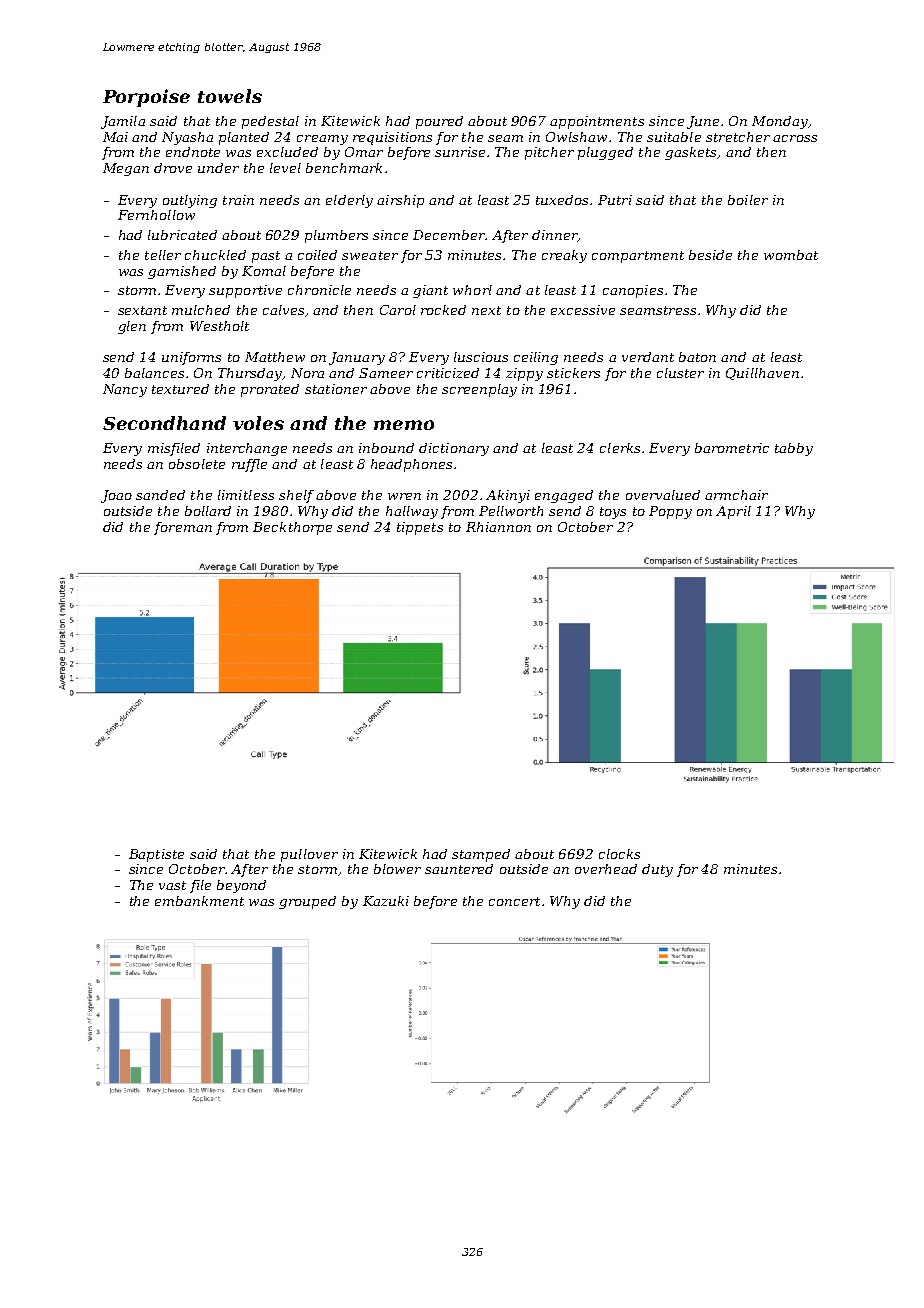 The height and width of the screenshot is (1308, 924). Describe the element at coordinates (486, 310) in the screenshot. I see `next` at that location.
